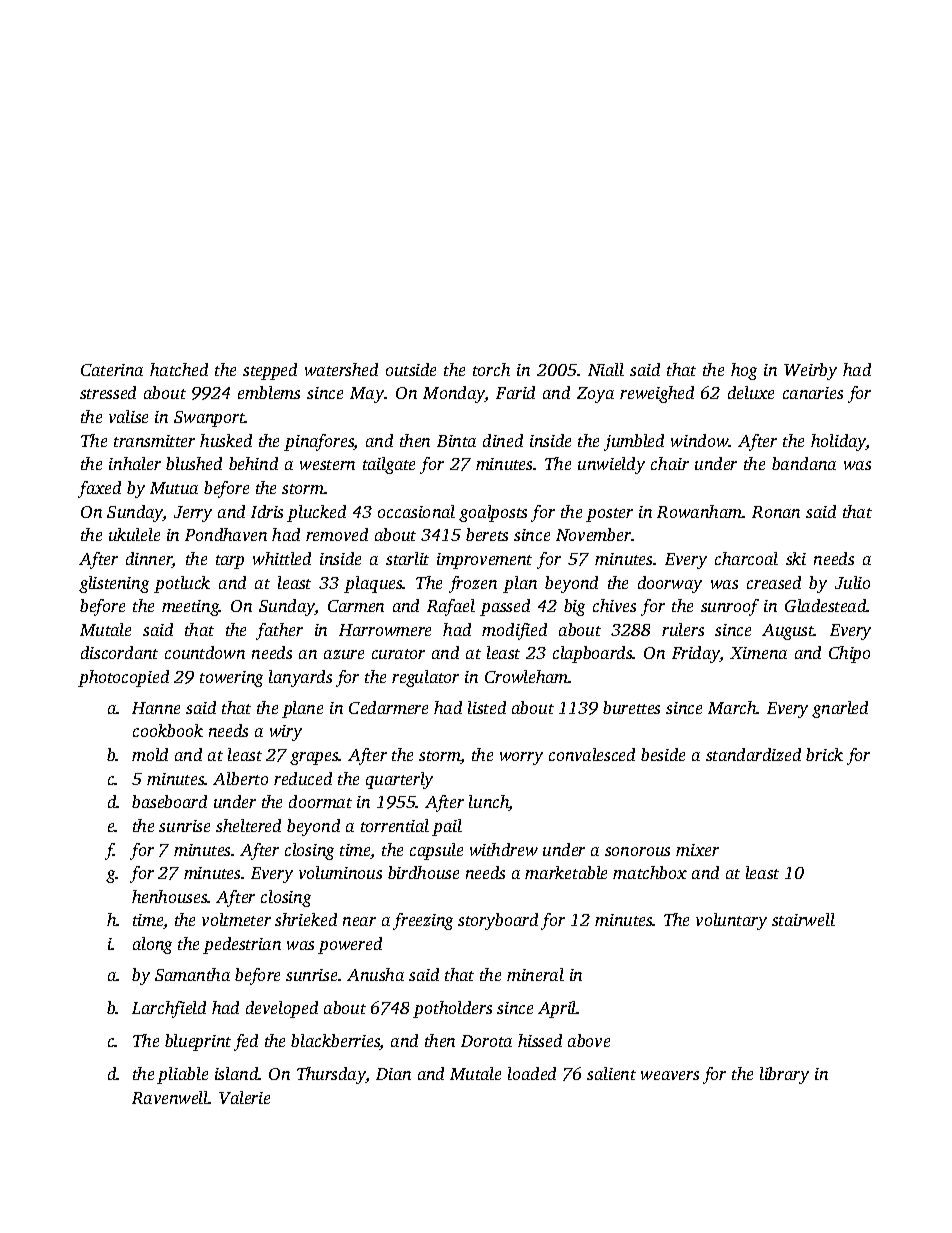 The image size is (952, 1233). I want to click on modified, so click(514, 631).
